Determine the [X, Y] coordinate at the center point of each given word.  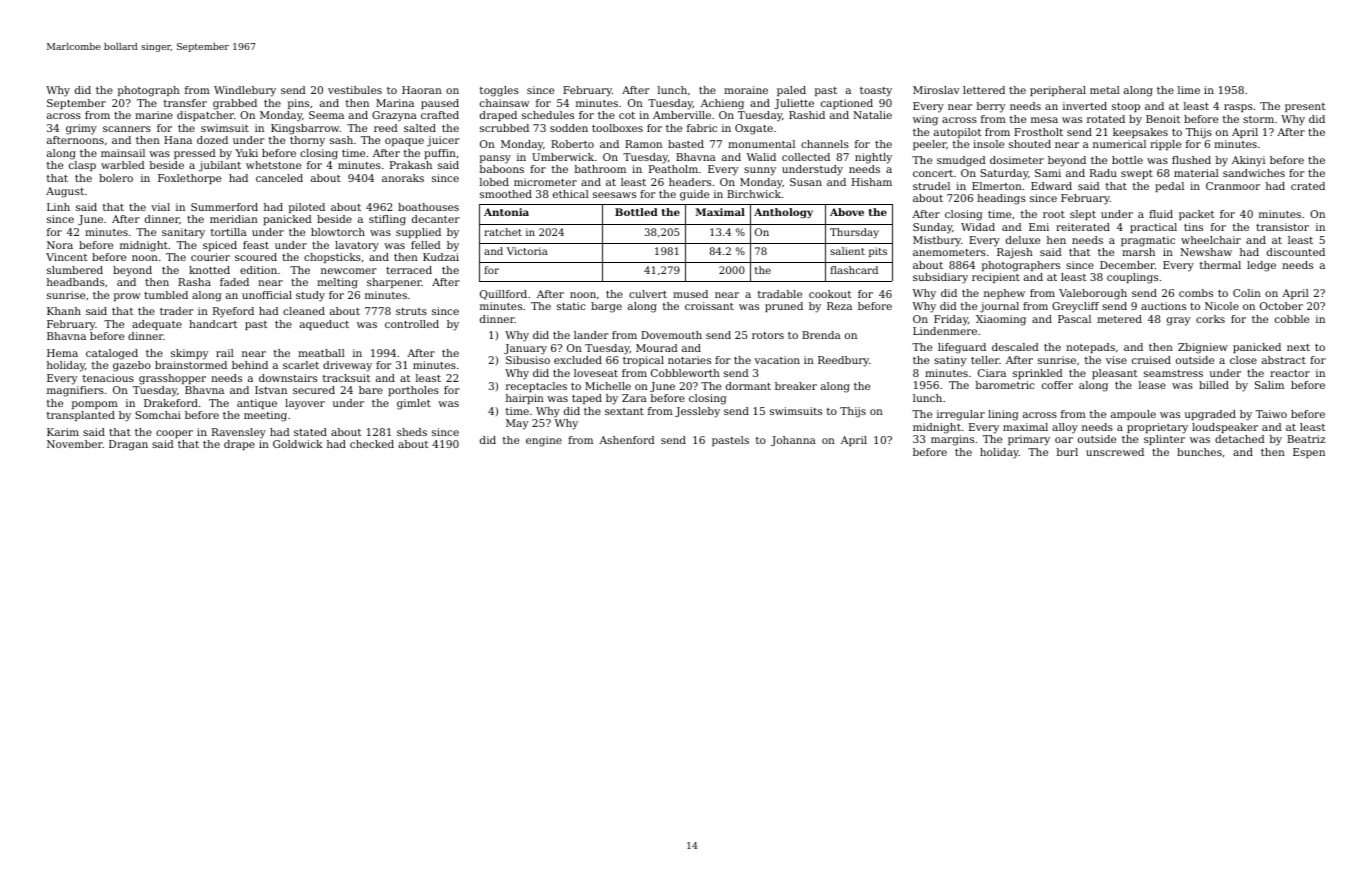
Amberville [682, 115]
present [1305, 107]
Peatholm [673, 169]
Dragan [128, 445]
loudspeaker [1225, 428]
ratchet [503, 232]
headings [1001, 199]
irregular [961, 415]
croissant [709, 306]
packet [1196, 215]
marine [154, 115]
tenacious [108, 378]
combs [1196, 293]
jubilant [220, 166]
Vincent [66, 257]
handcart [213, 324]
